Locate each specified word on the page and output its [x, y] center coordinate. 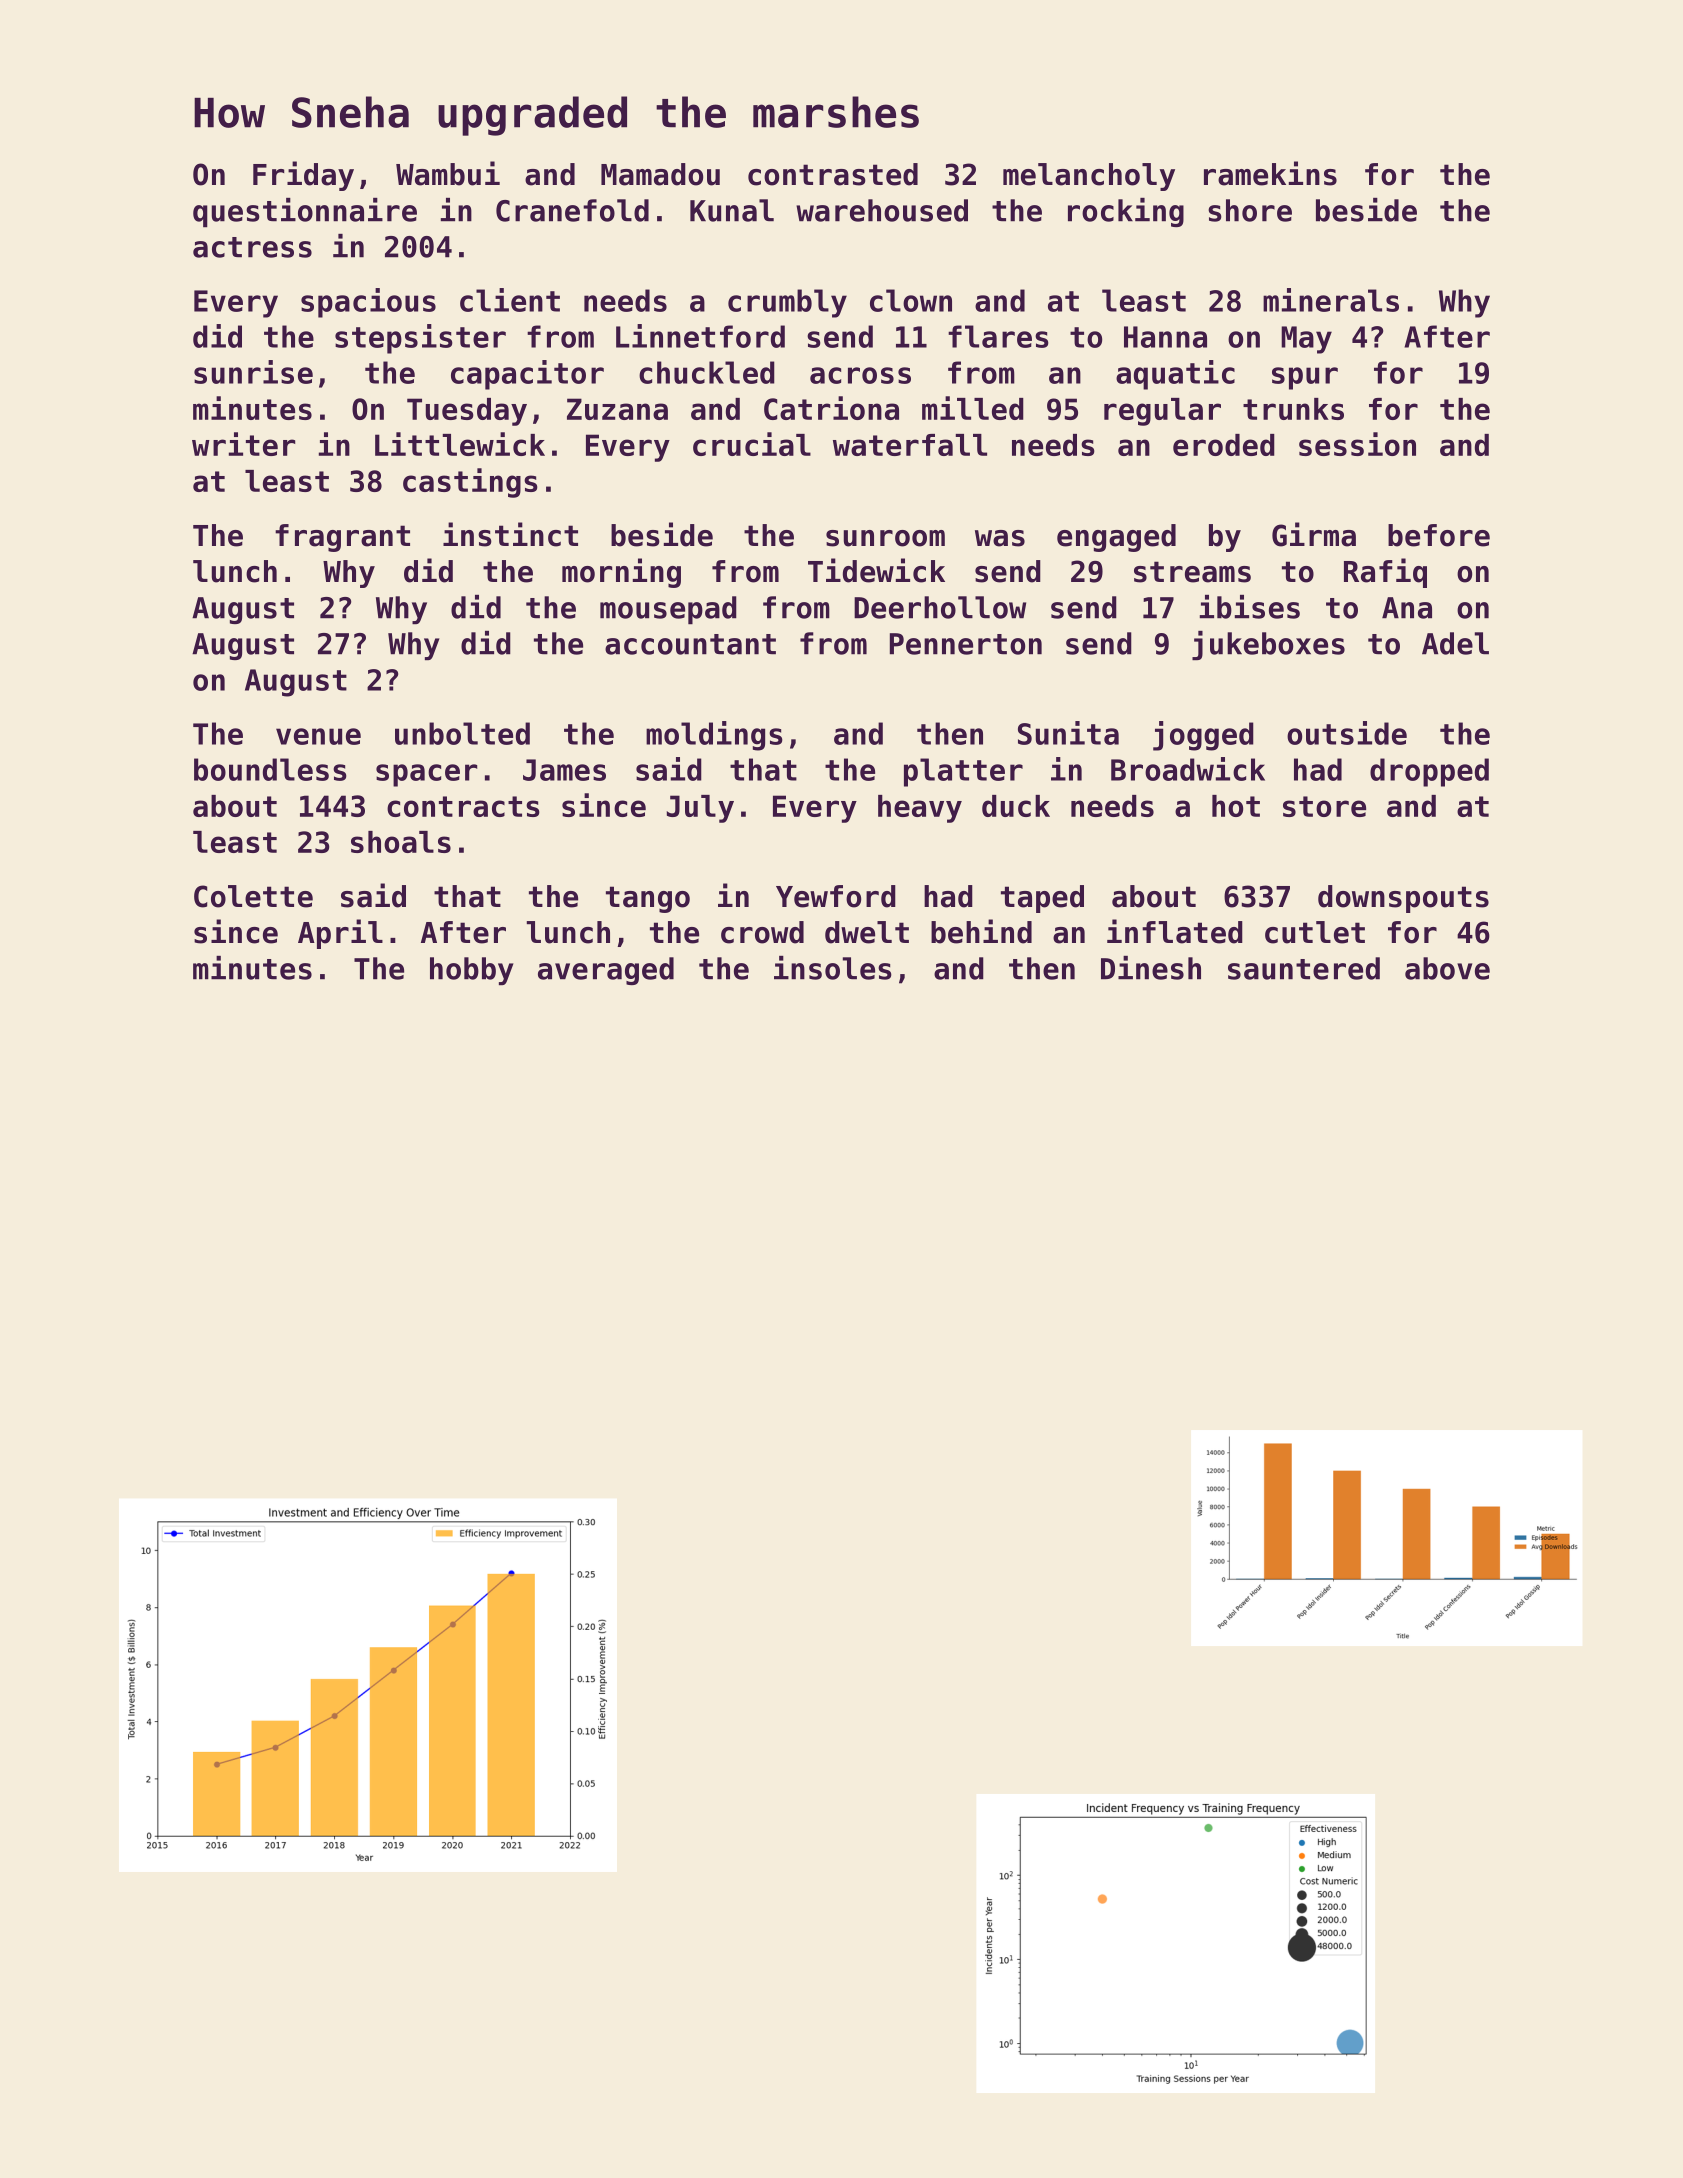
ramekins [1270, 173]
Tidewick [876, 570]
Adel [1455, 643]
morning [621, 573]
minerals [1331, 300]
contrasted [833, 174]
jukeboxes [1268, 645]
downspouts [1403, 899]
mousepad [668, 610]
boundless [270, 769]
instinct [510, 534]
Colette [253, 896]
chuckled [707, 372]
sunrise [253, 372]
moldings [714, 736]
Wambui [448, 173]
